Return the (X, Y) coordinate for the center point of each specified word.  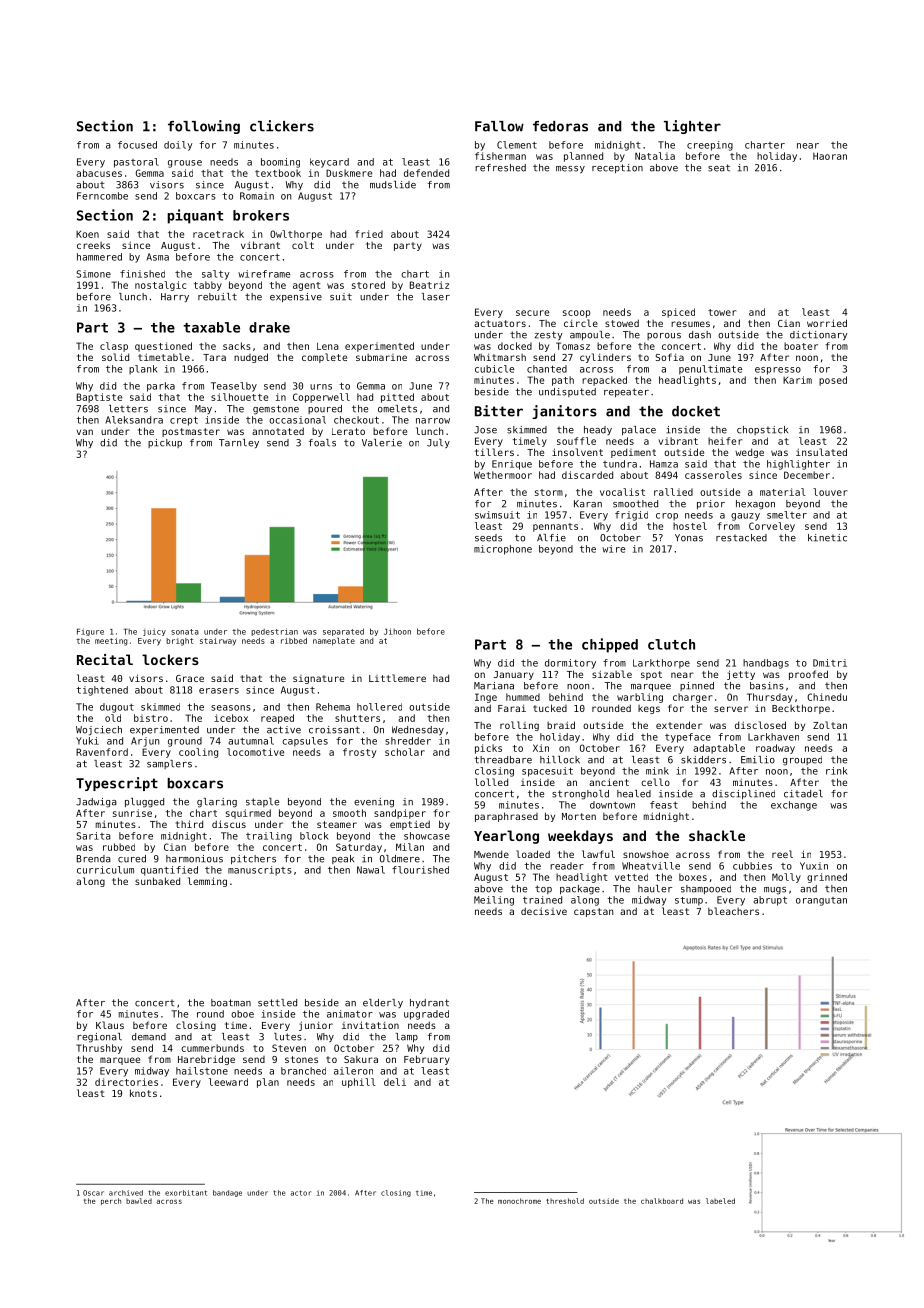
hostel (690, 526)
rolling (519, 726)
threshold (565, 1201)
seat (719, 168)
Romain (257, 196)
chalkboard (662, 1201)
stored (368, 285)
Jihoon (397, 631)
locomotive (255, 752)
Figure (90, 632)
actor (301, 1193)
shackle (717, 835)
